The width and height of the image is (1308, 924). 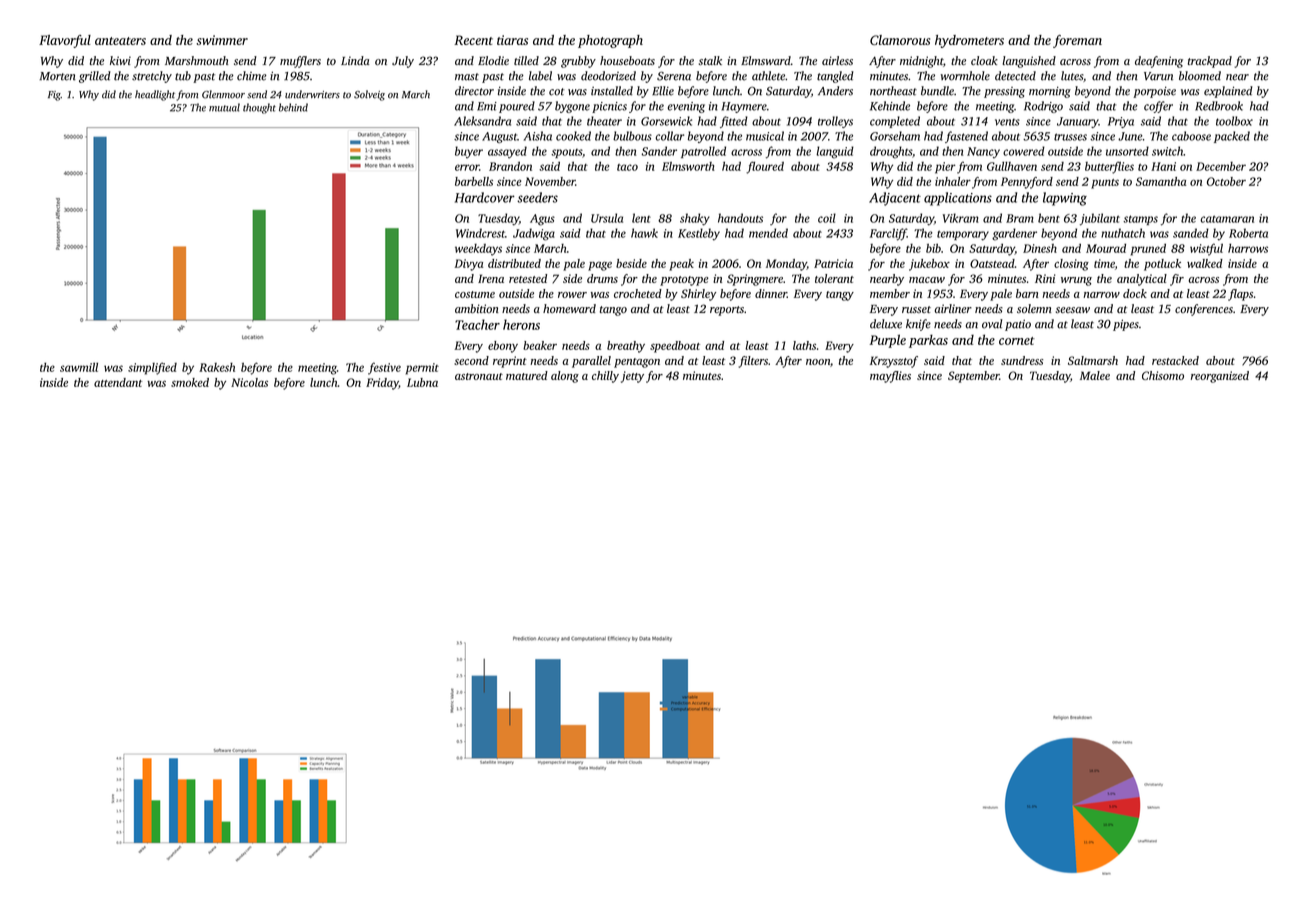 I want to click on lapwing, so click(x=1065, y=199).
